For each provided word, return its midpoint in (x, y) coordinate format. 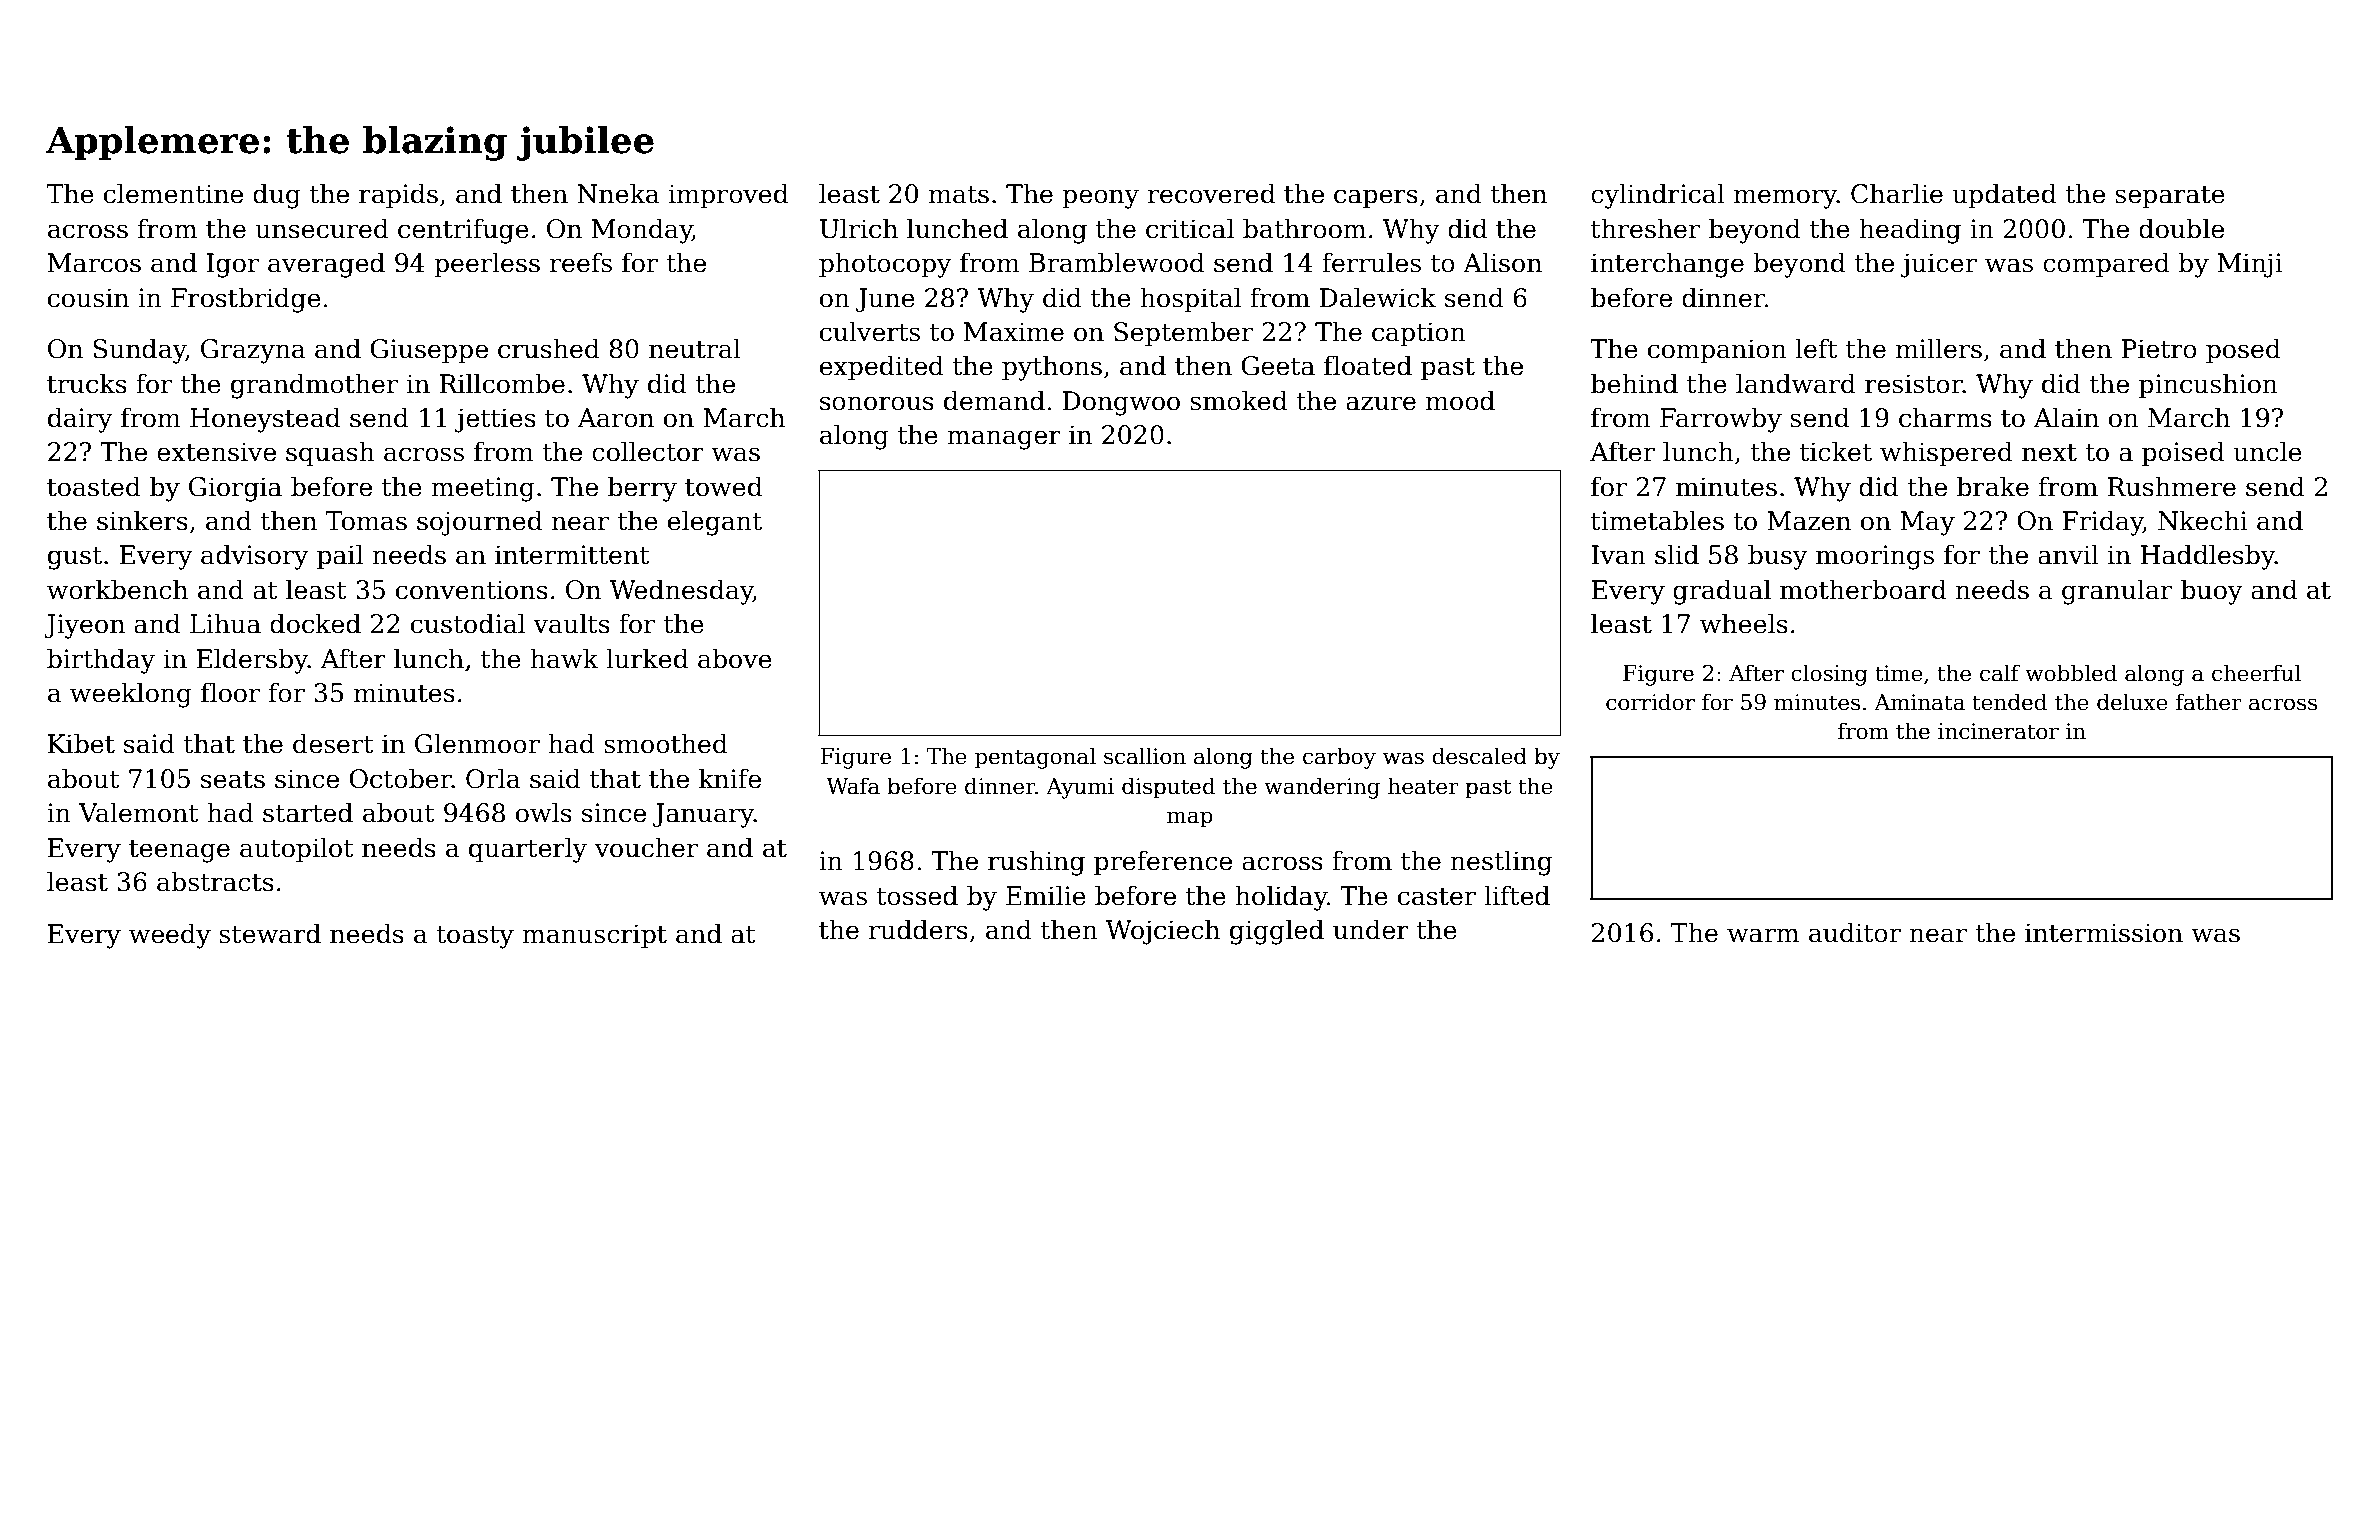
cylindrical (1658, 196)
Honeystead (265, 420)
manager (1004, 440)
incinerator (1998, 731)
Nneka (618, 193)
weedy (170, 936)
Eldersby (252, 661)
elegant (715, 523)
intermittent (572, 555)
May (1927, 523)
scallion (1145, 756)
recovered (1211, 193)
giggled (1277, 932)
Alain (2066, 417)
